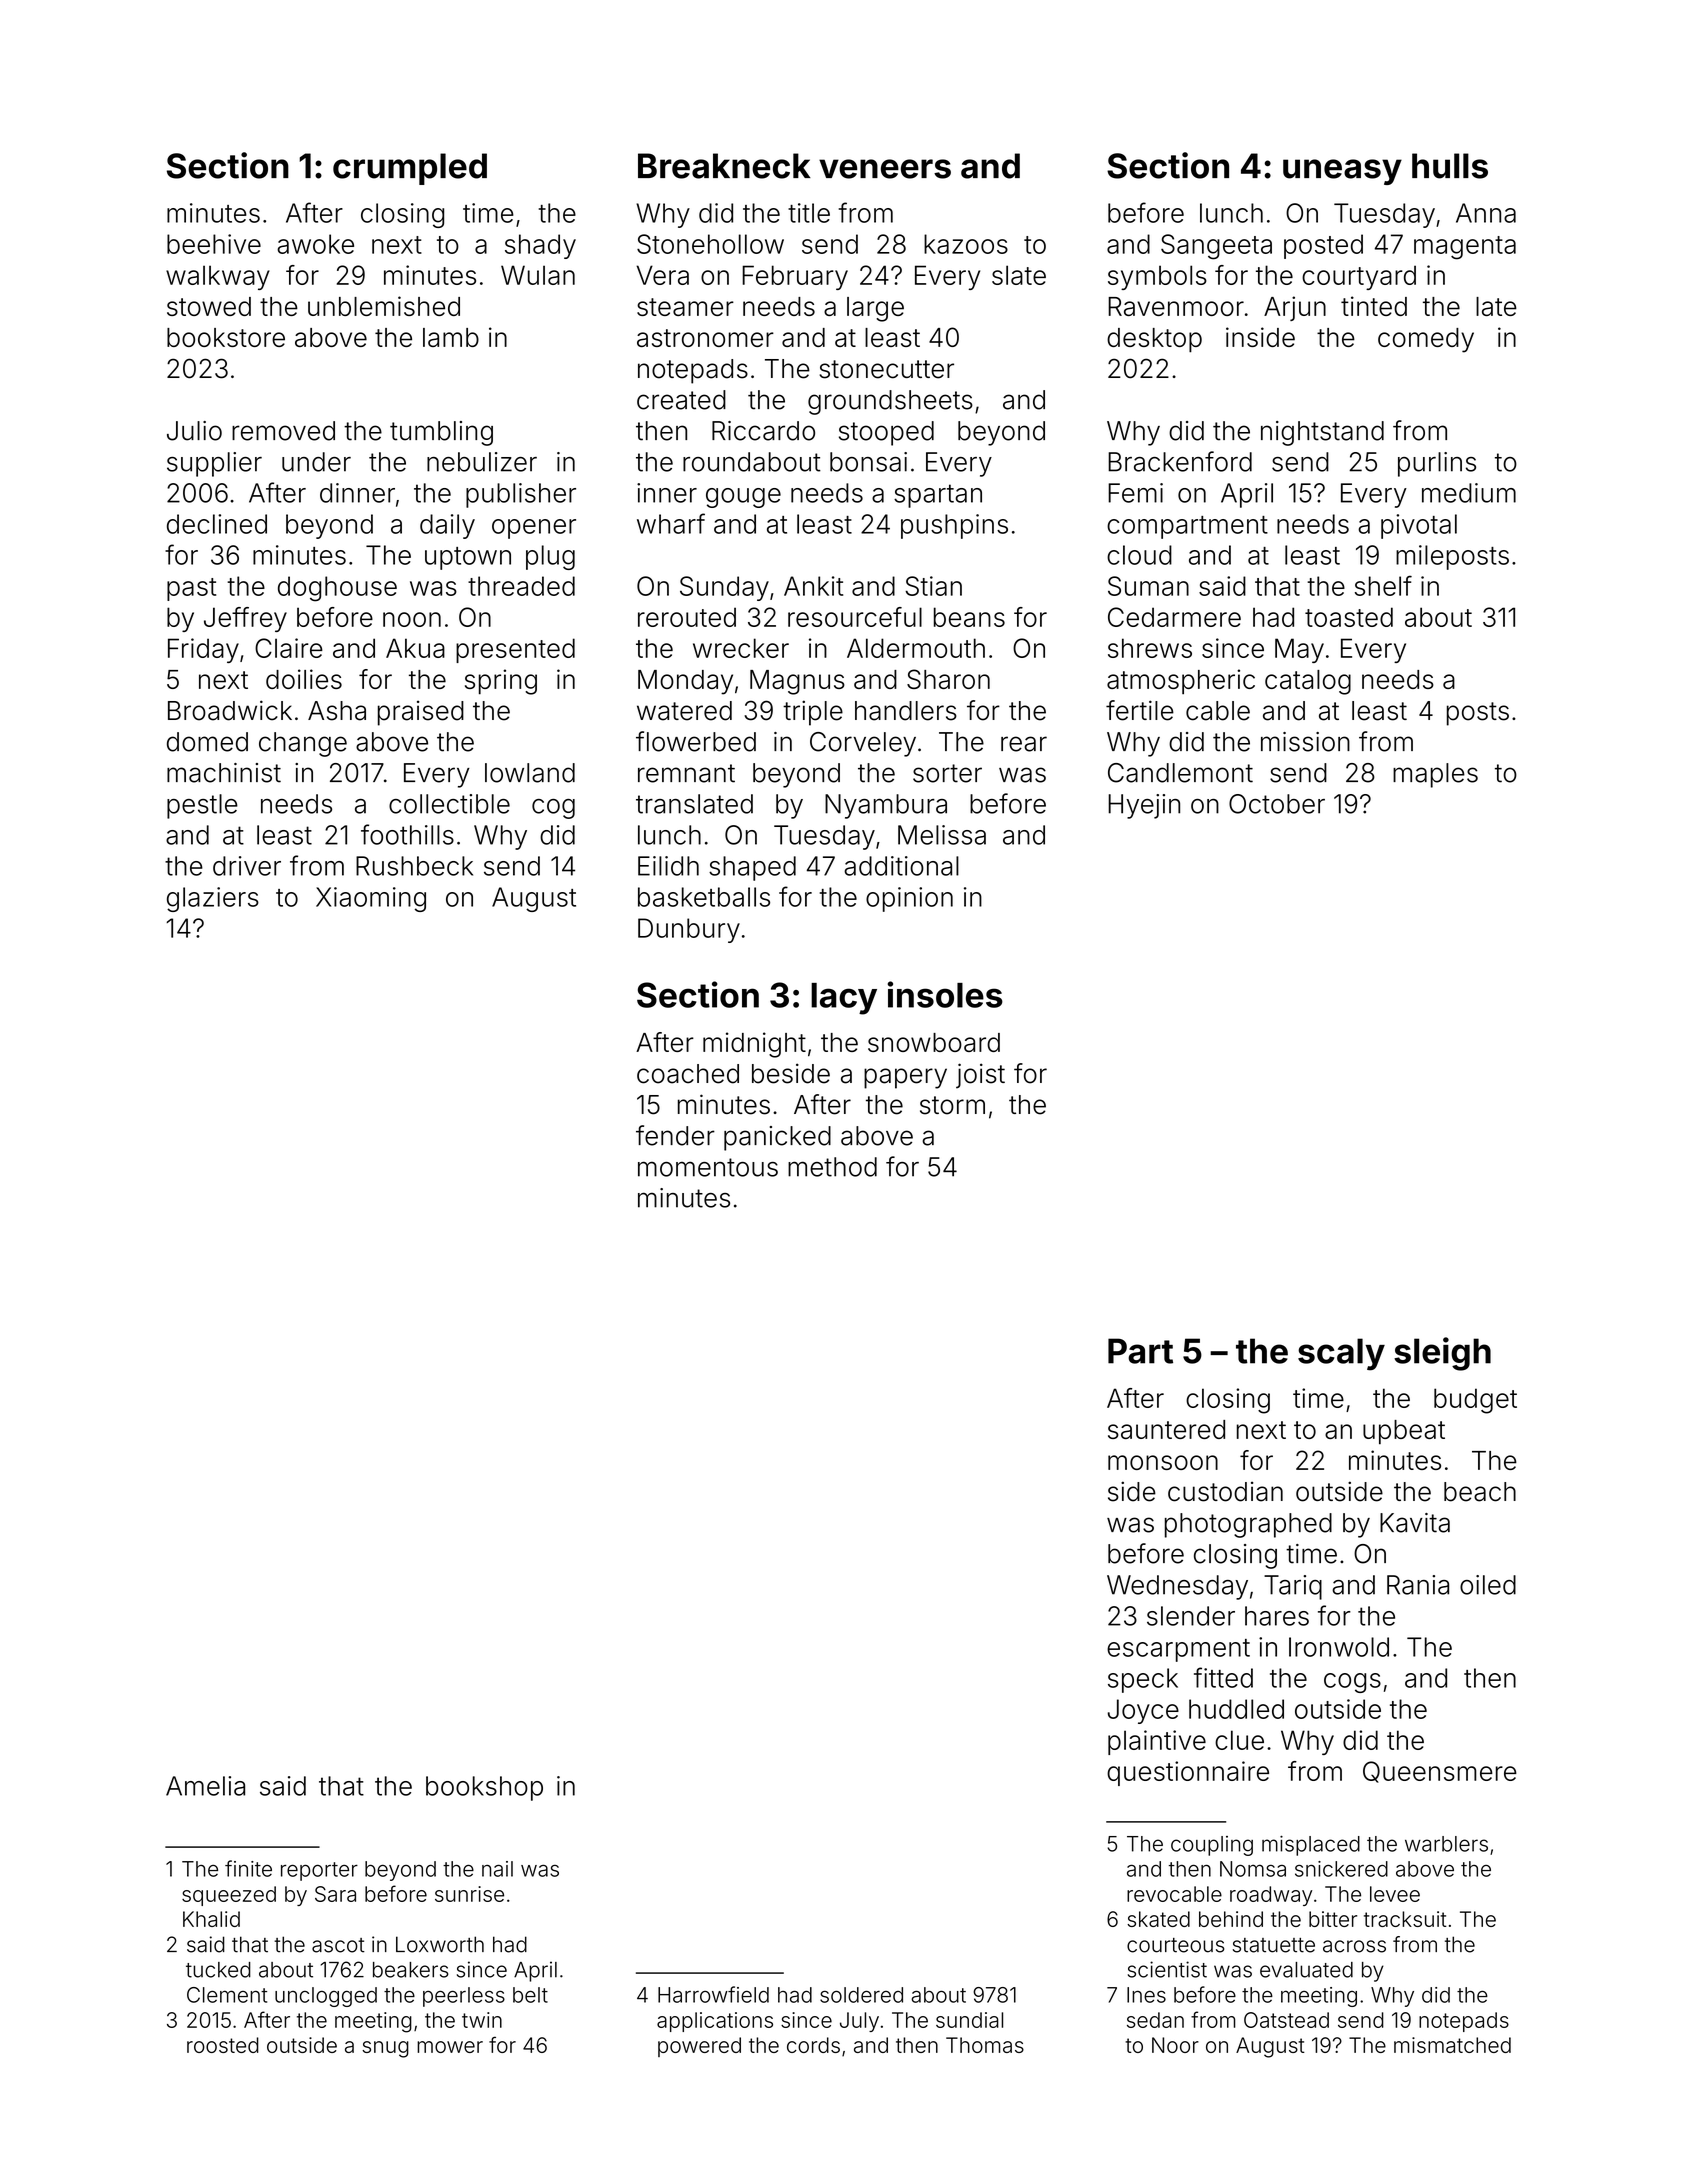 The width and height of the screenshot is (1683, 2178). Describe the element at coordinates (724, 166) in the screenshot. I see `Breakneck` at that location.
